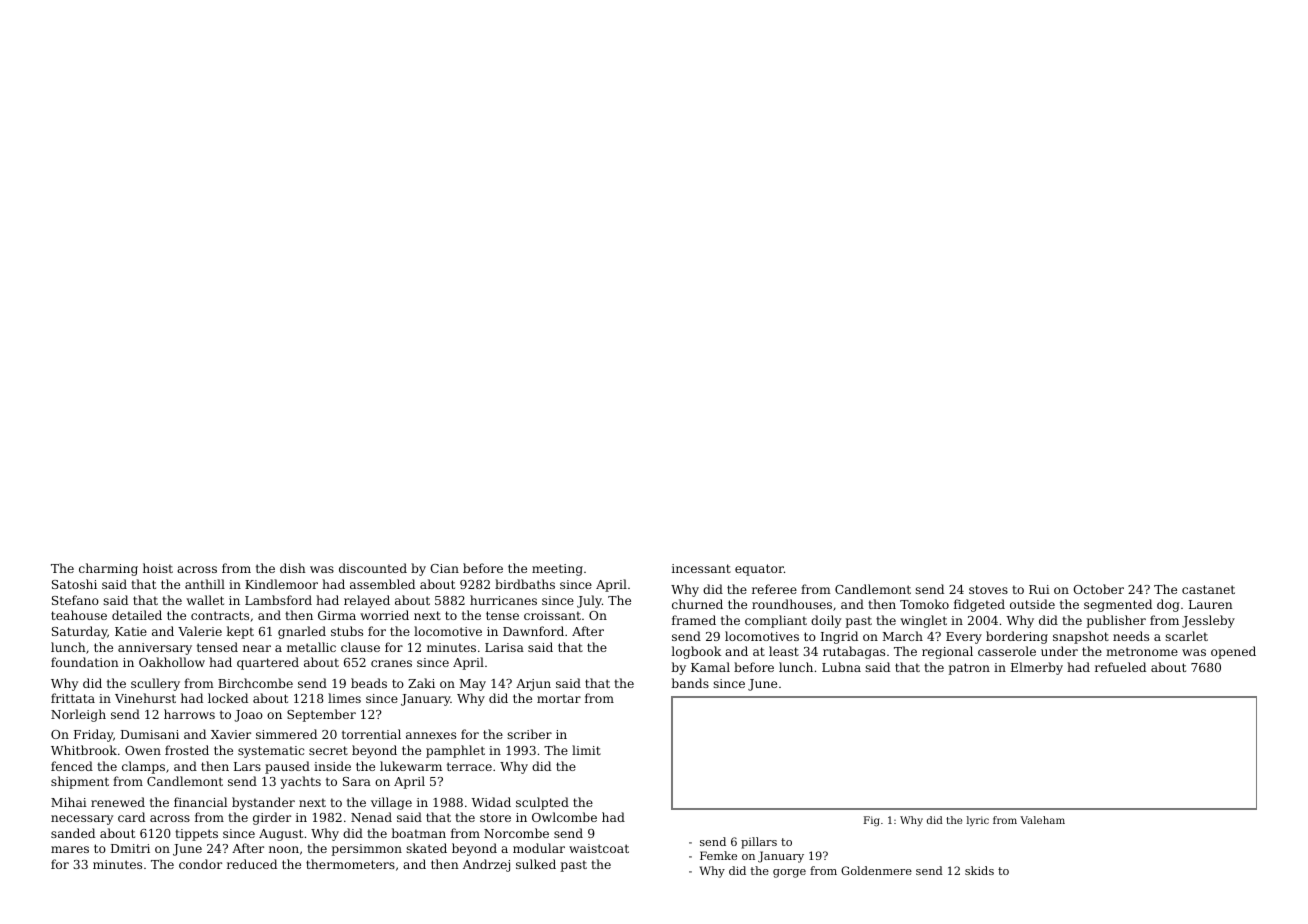 This document has width=1308, height=924. Describe the element at coordinates (1120, 667) in the document. I see `refueled` at that location.
